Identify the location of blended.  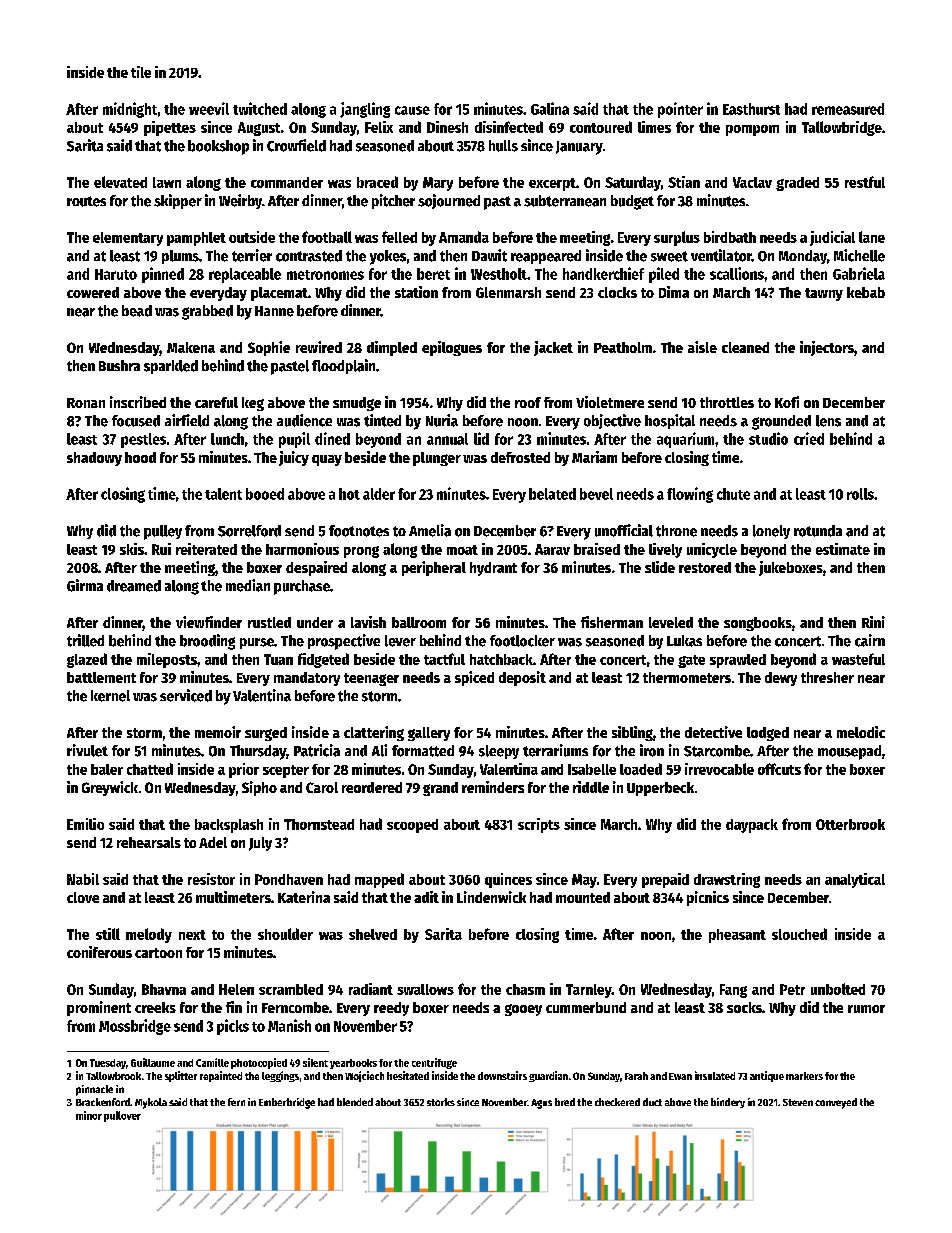
(355, 1102).
